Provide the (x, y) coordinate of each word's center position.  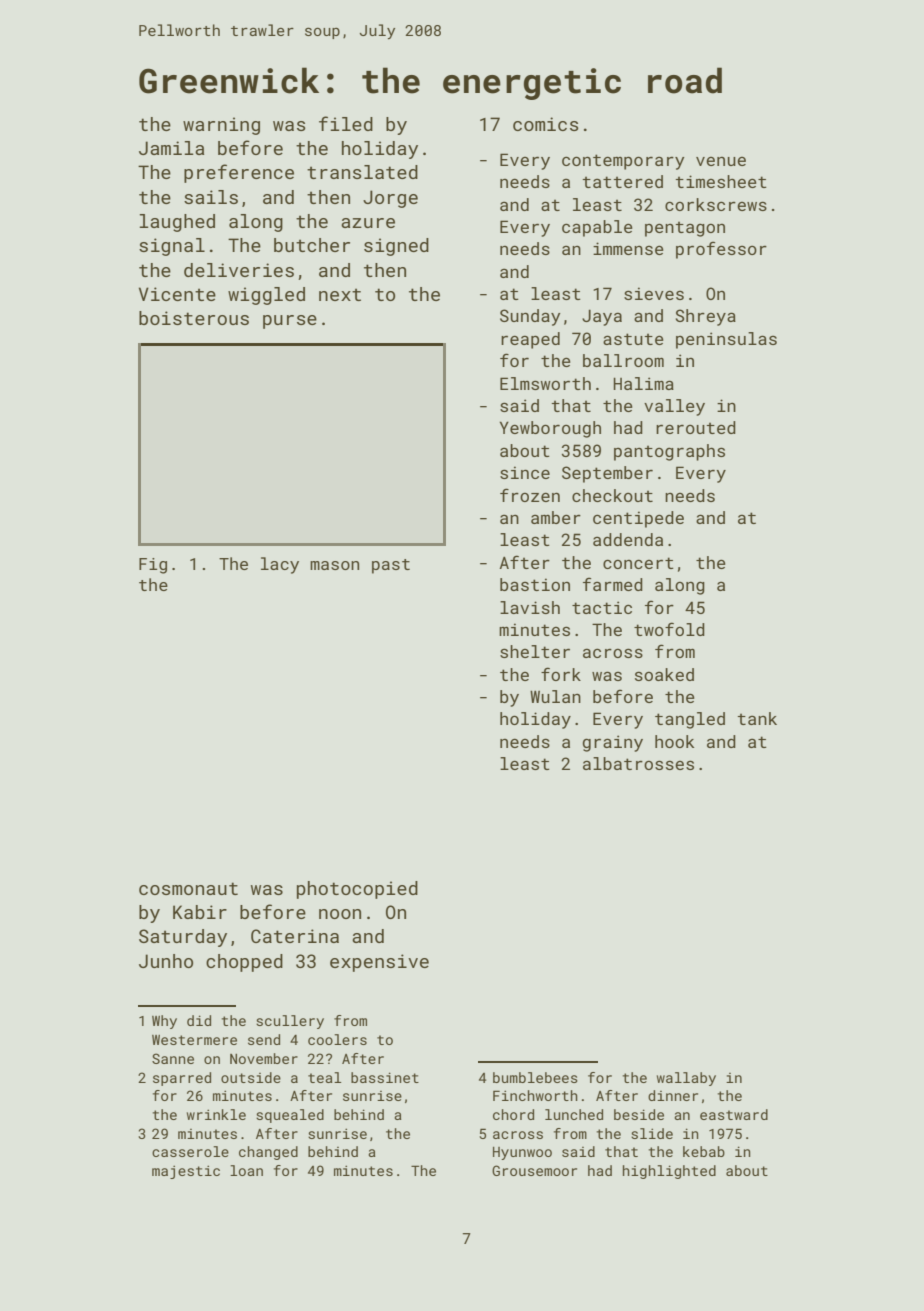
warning (221, 126)
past (391, 566)
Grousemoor (534, 1170)
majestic (186, 1172)
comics (546, 124)
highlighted (669, 1172)
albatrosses (638, 763)
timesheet (721, 181)
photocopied (357, 890)
